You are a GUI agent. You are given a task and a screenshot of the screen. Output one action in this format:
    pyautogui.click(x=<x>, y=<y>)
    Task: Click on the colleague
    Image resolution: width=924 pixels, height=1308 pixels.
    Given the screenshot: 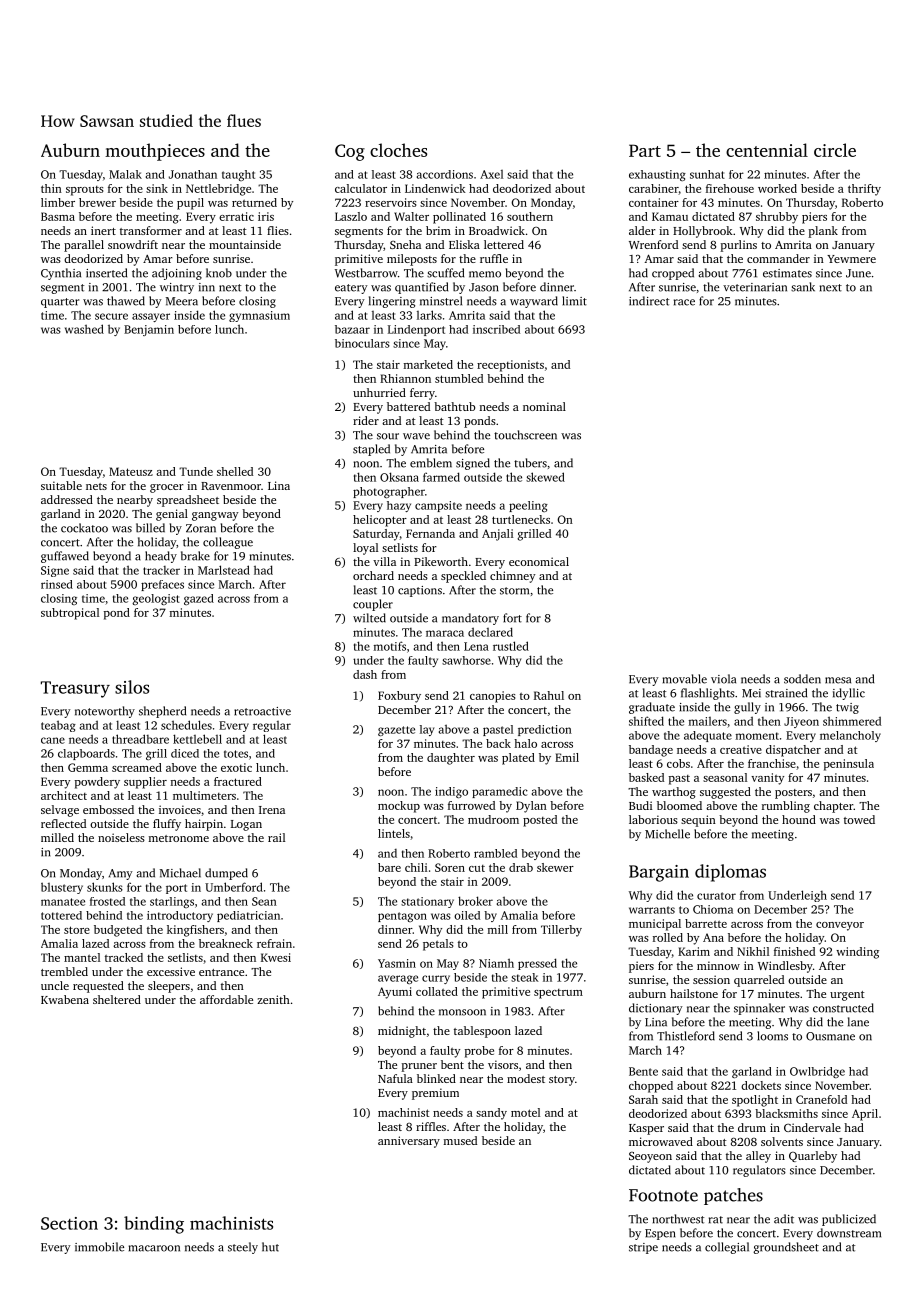 What is the action you would take?
    pyautogui.click(x=228, y=543)
